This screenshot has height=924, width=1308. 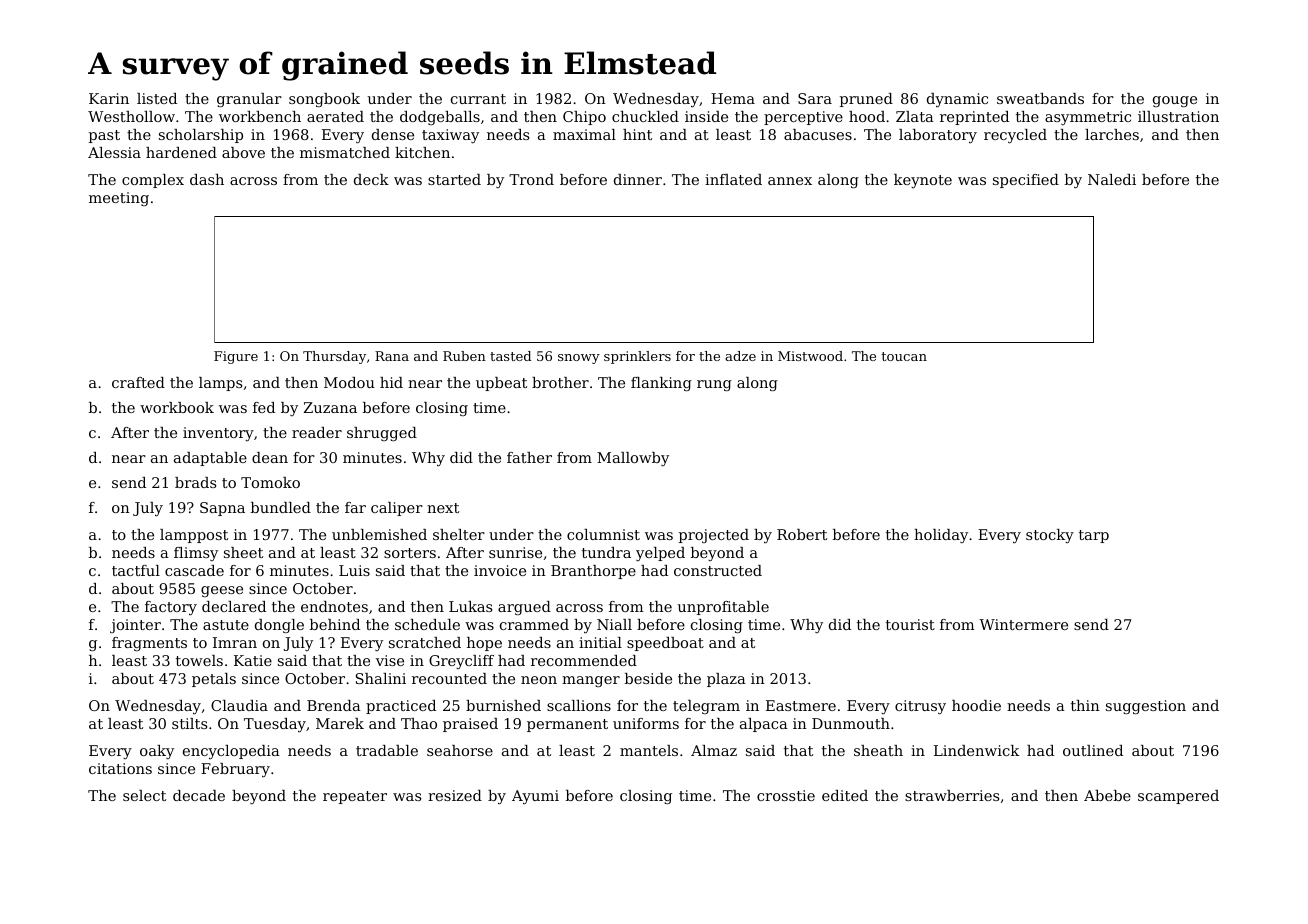 I want to click on Hema, so click(x=733, y=98).
